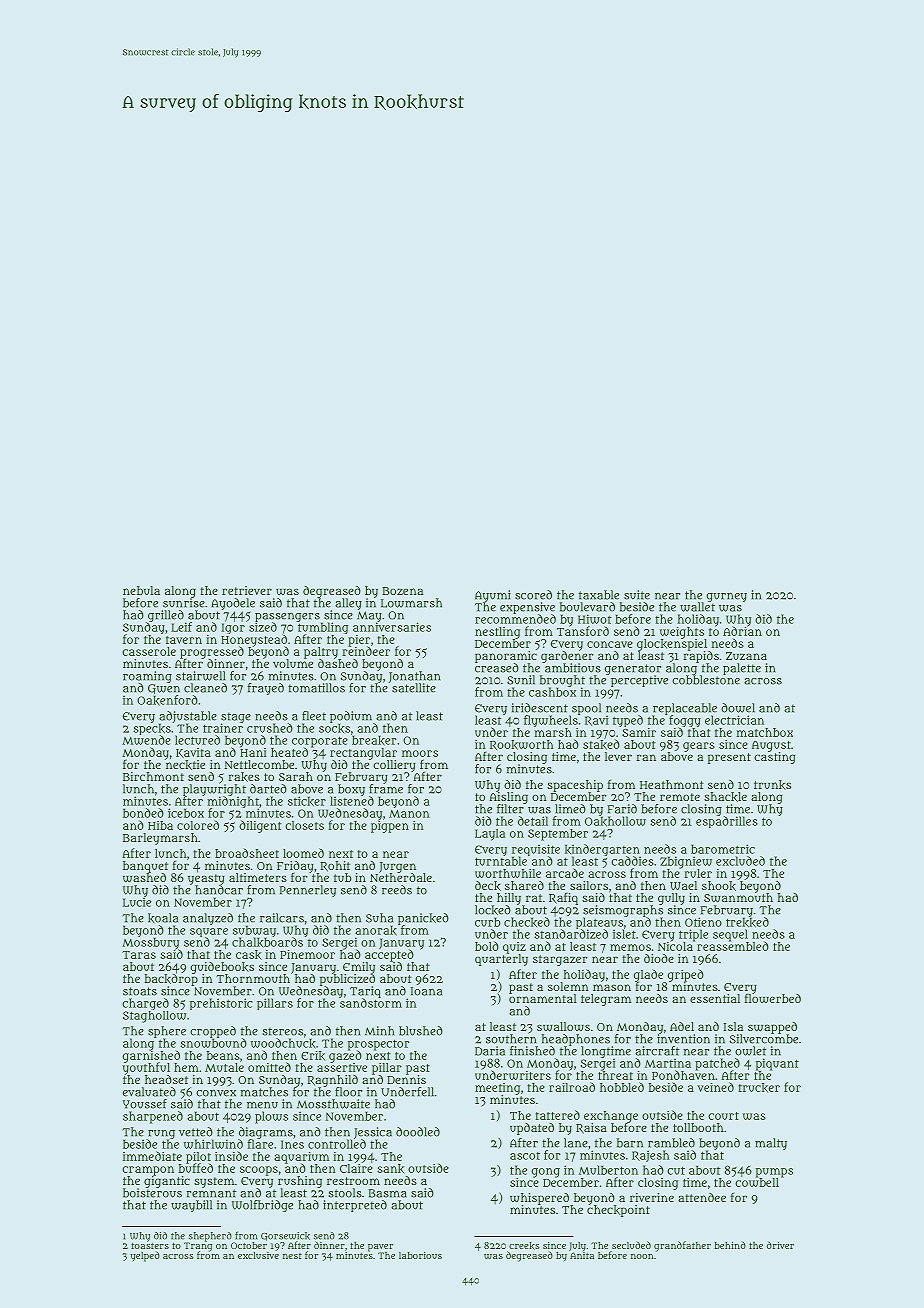  I want to click on suite, so click(637, 595).
